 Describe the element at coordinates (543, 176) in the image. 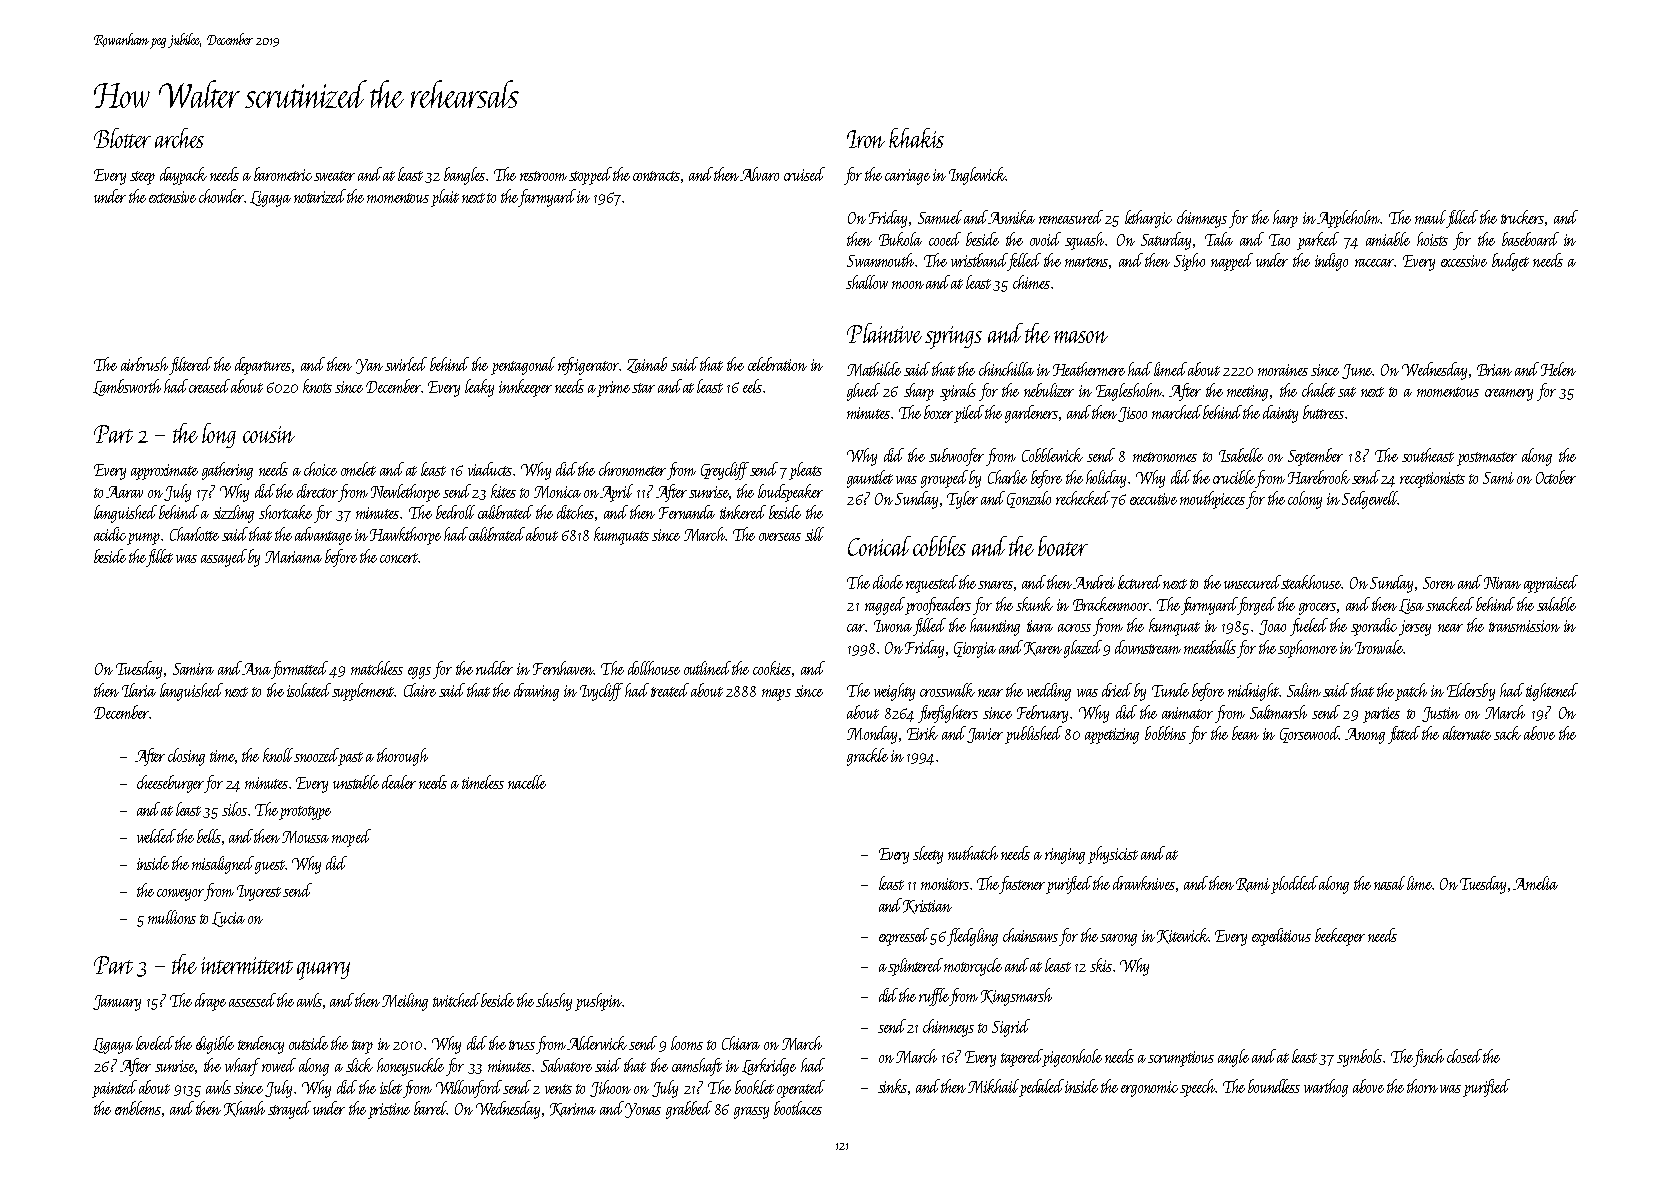

I see `restroom` at that location.
